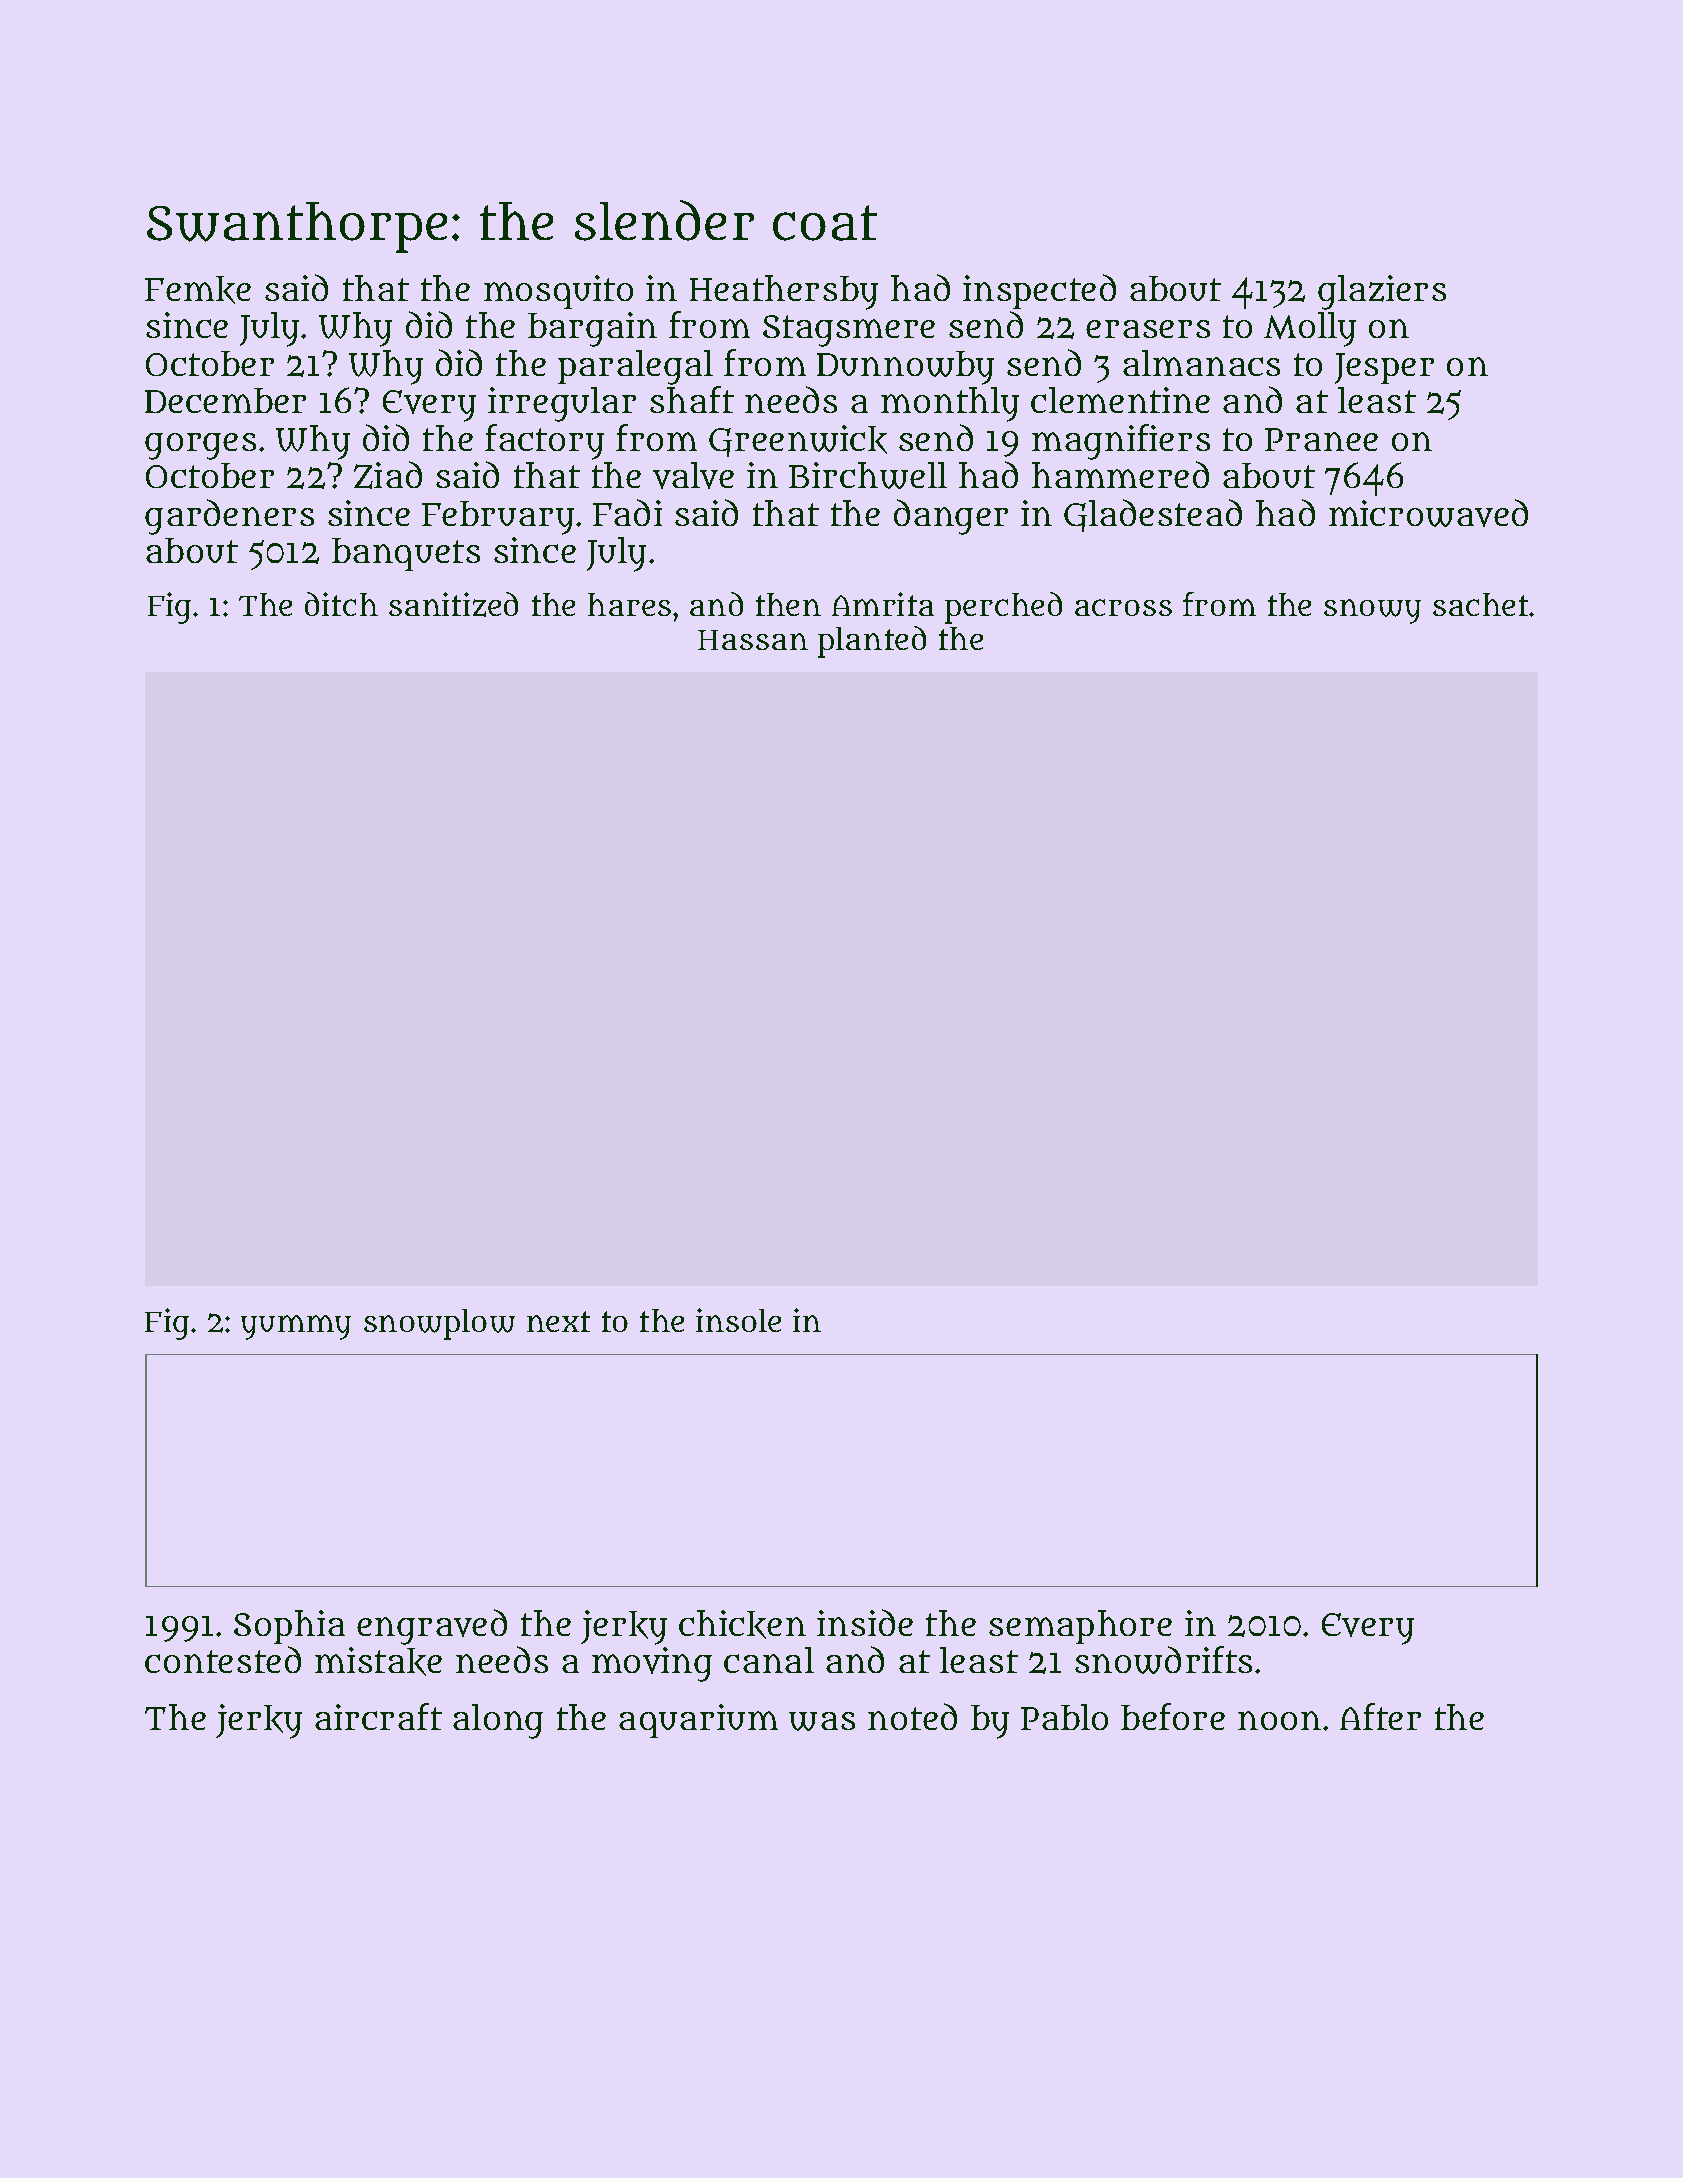 The height and width of the screenshot is (2178, 1683). Describe the element at coordinates (1372, 611) in the screenshot. I see `snowy` at that location.
